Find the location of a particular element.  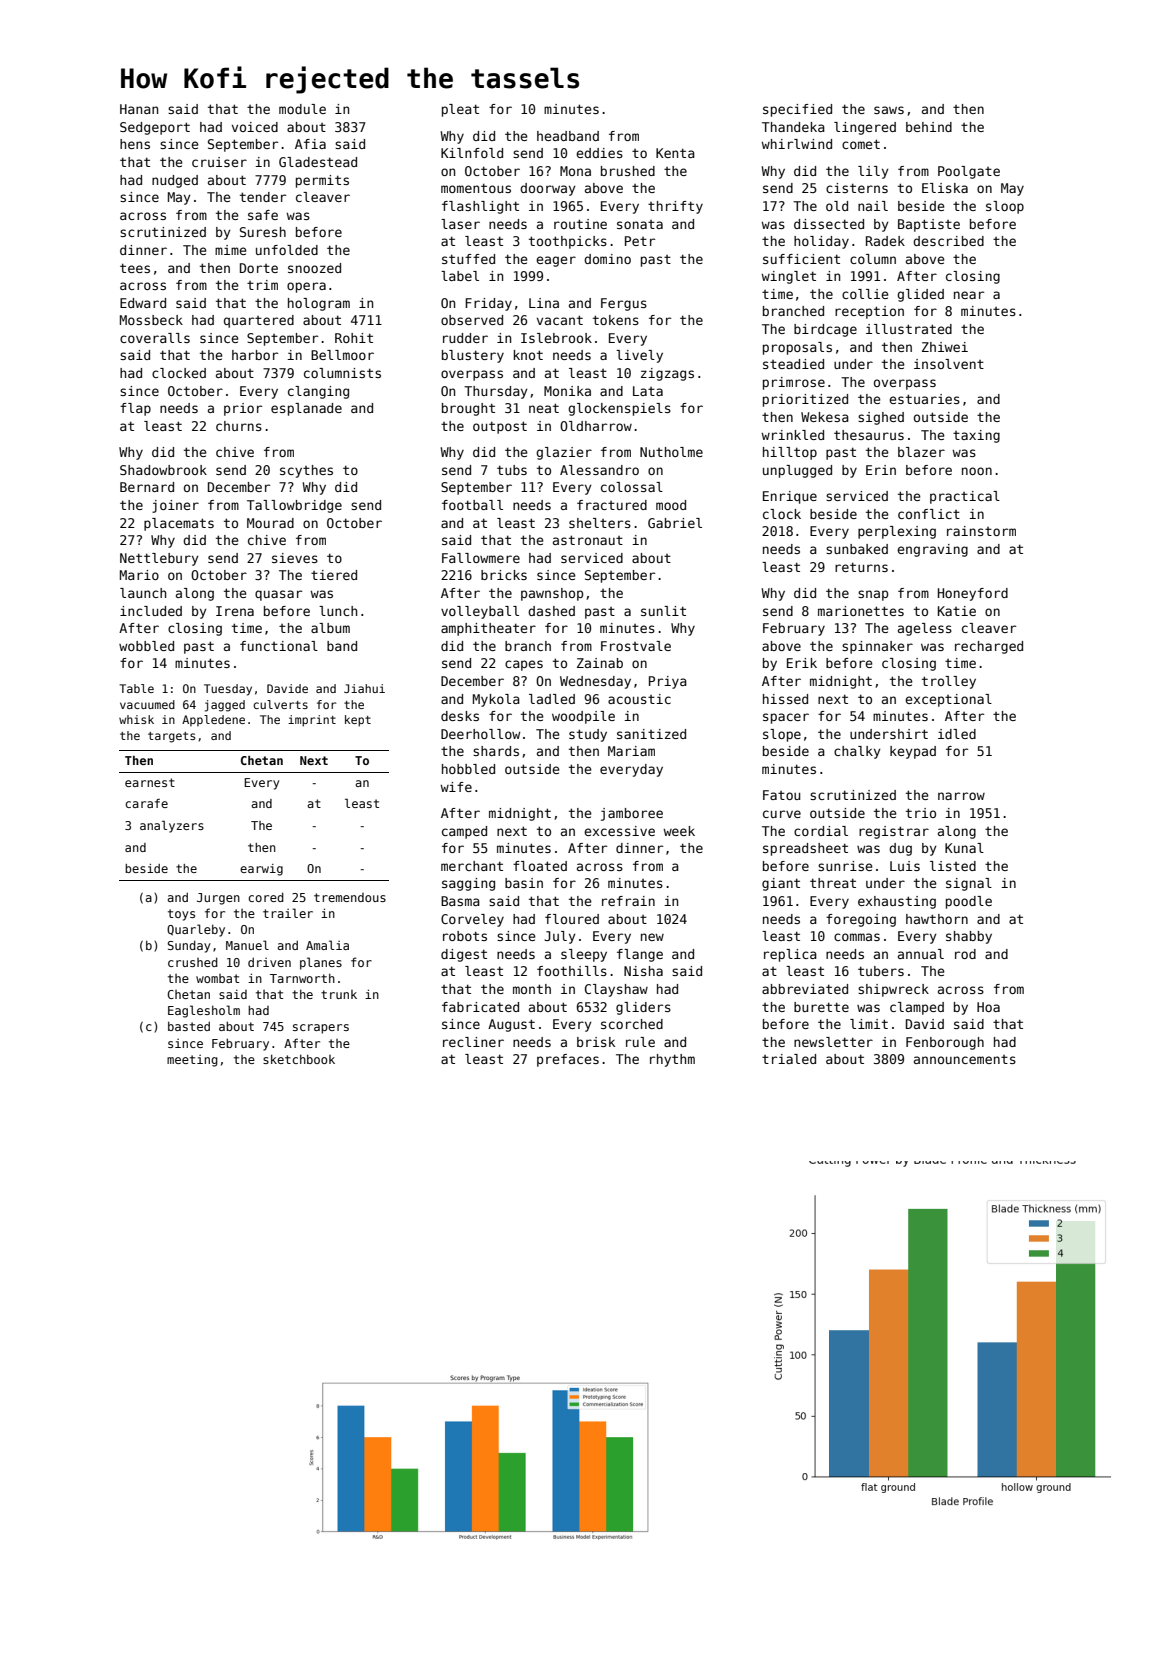

announcements is located at coordinates (965, 1059).
